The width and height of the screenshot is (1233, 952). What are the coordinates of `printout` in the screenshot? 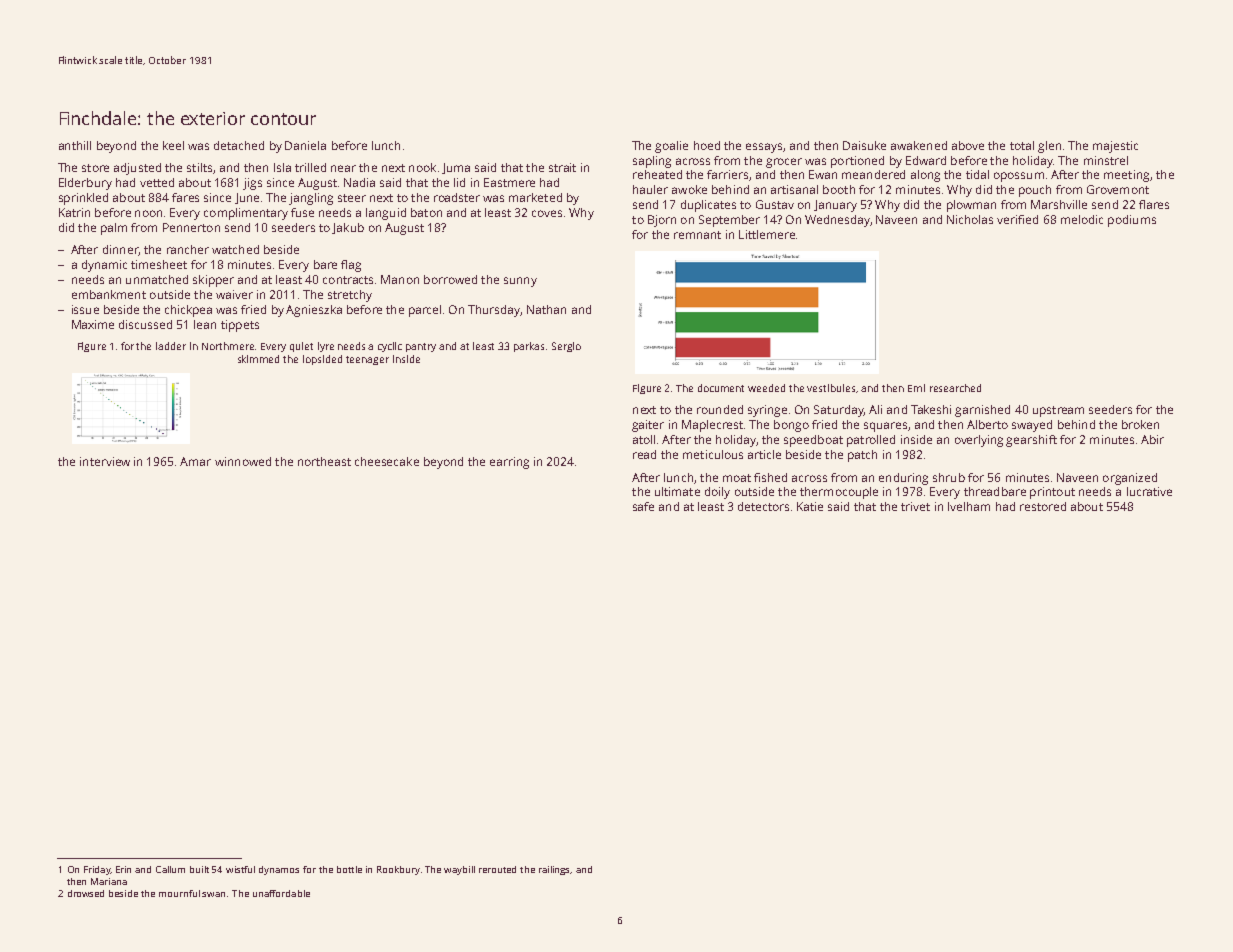 It's located at (1052, 493).
